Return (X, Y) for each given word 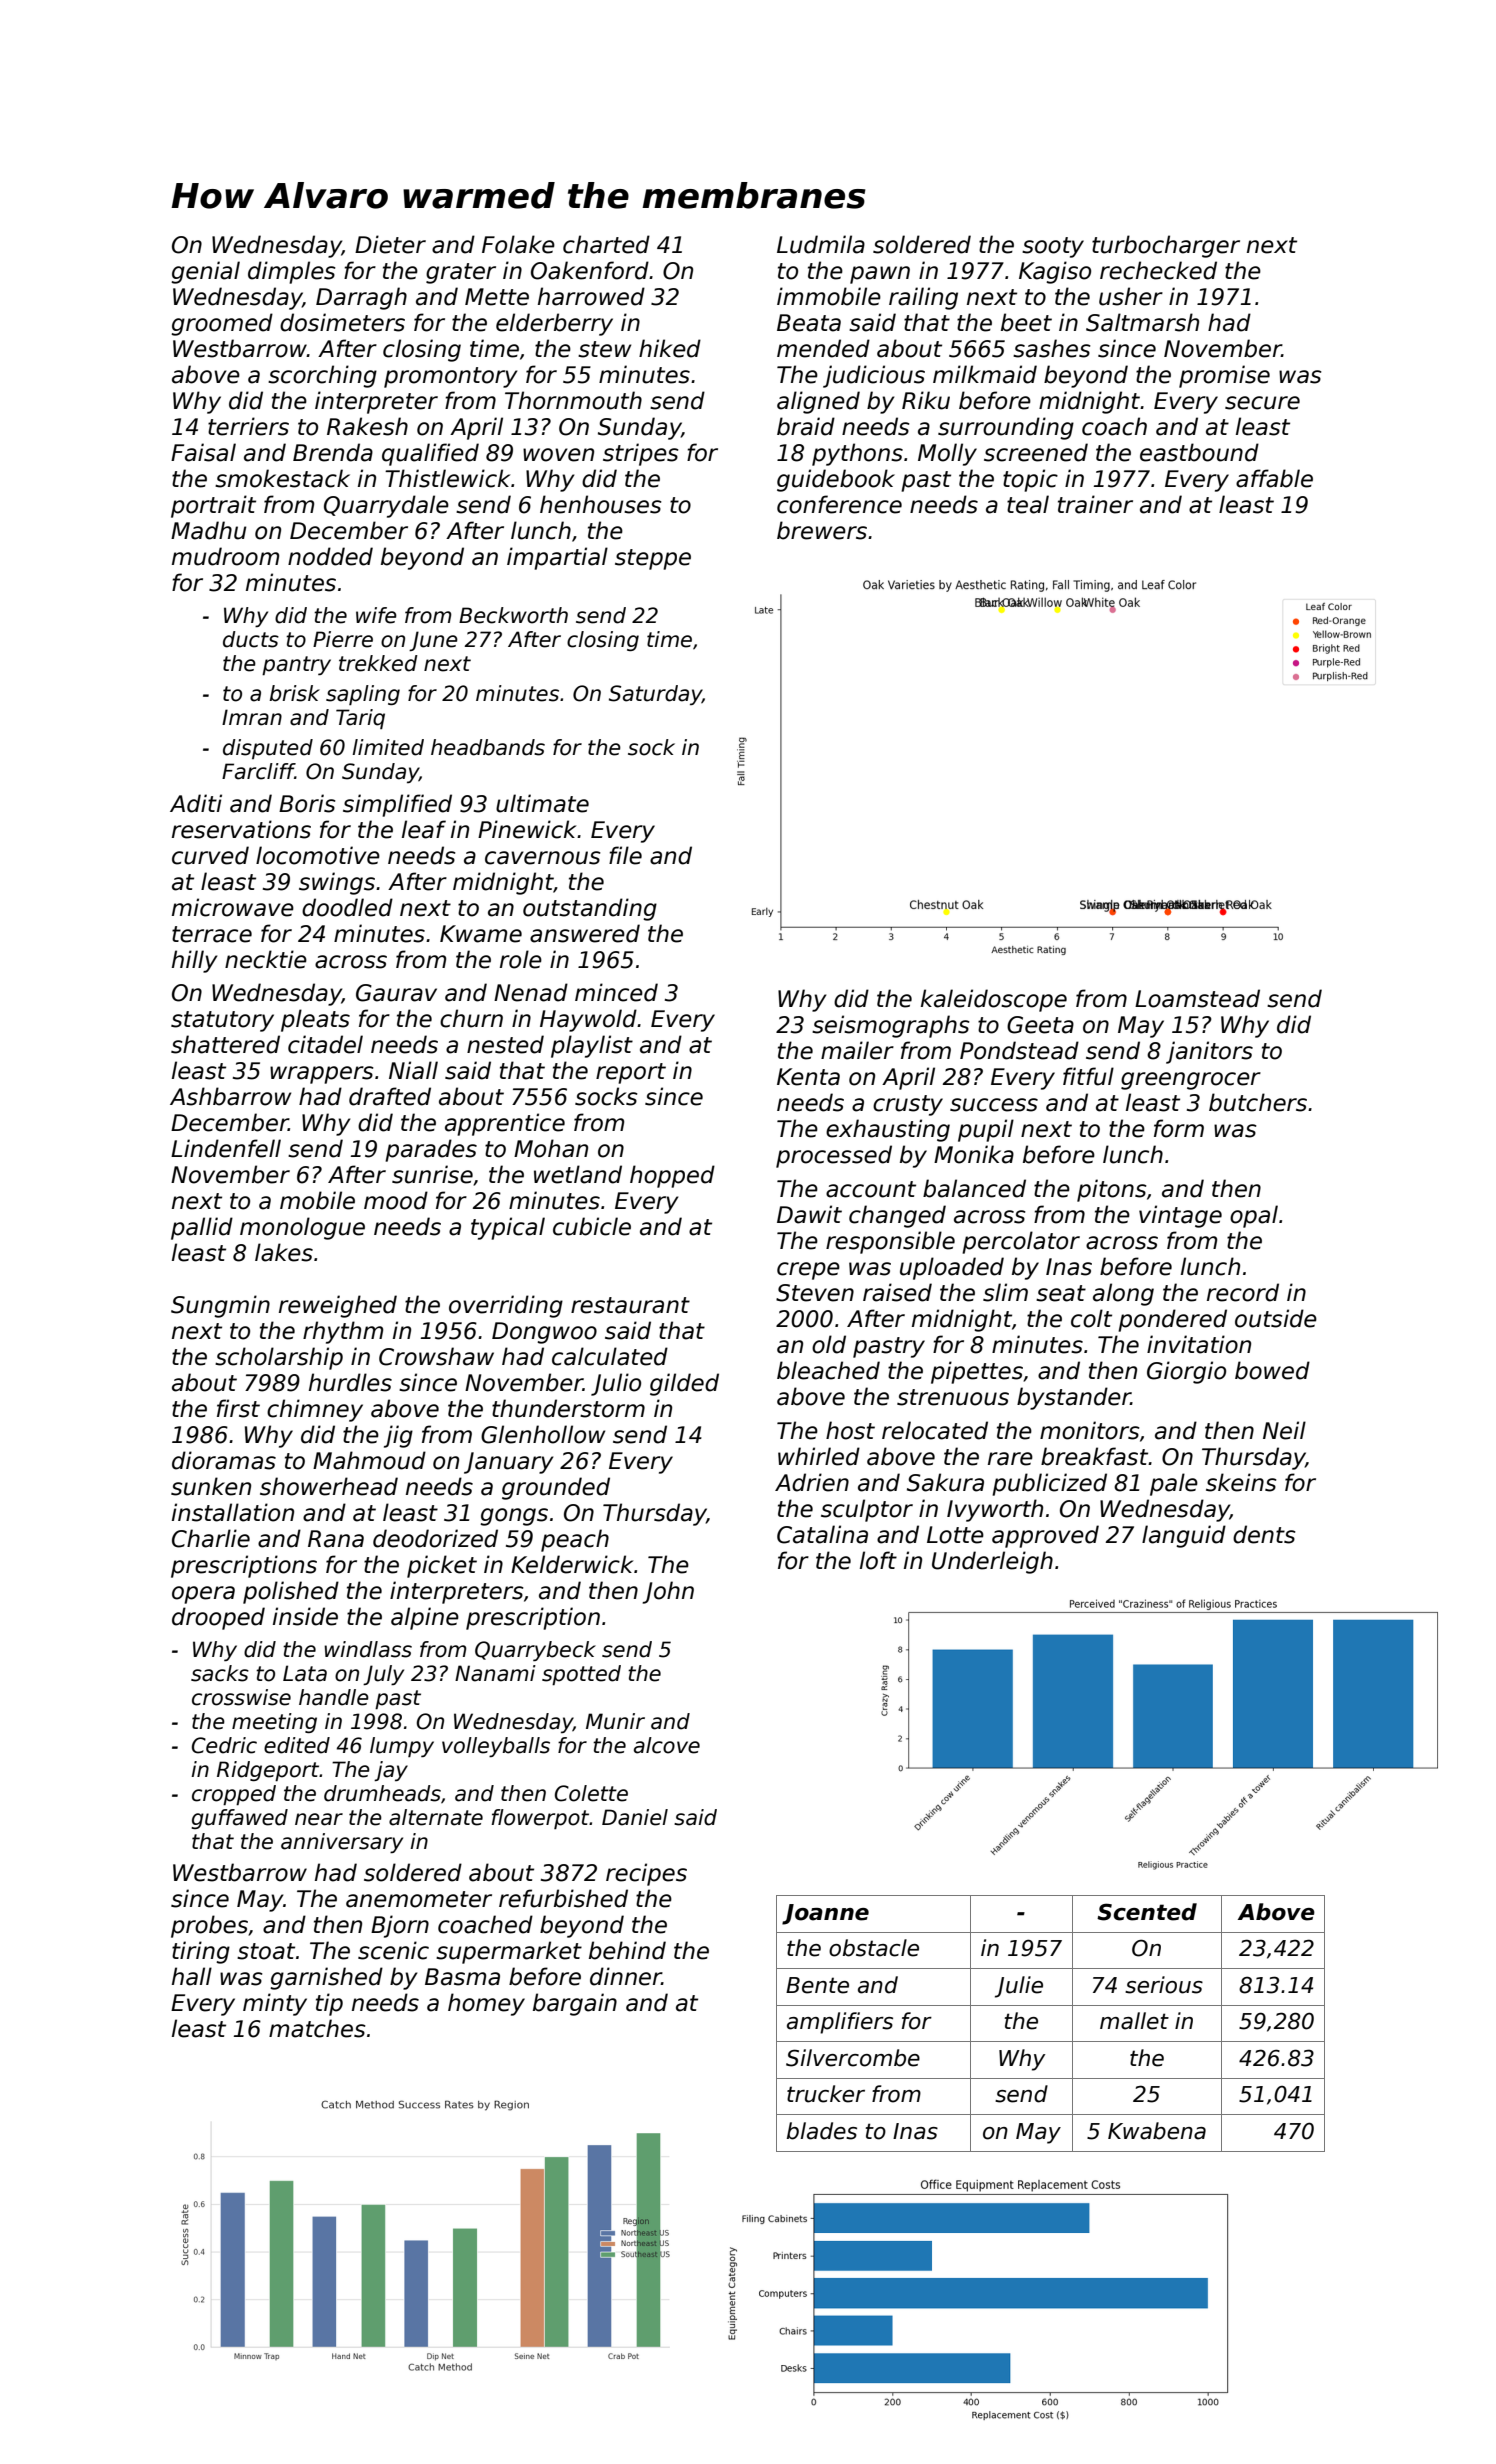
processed (834, 1156)
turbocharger (1166, 246)
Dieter (390, 244)
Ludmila (821, 244)
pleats (315, 1020)
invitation (1199, 1344)
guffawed (240, 1819)
